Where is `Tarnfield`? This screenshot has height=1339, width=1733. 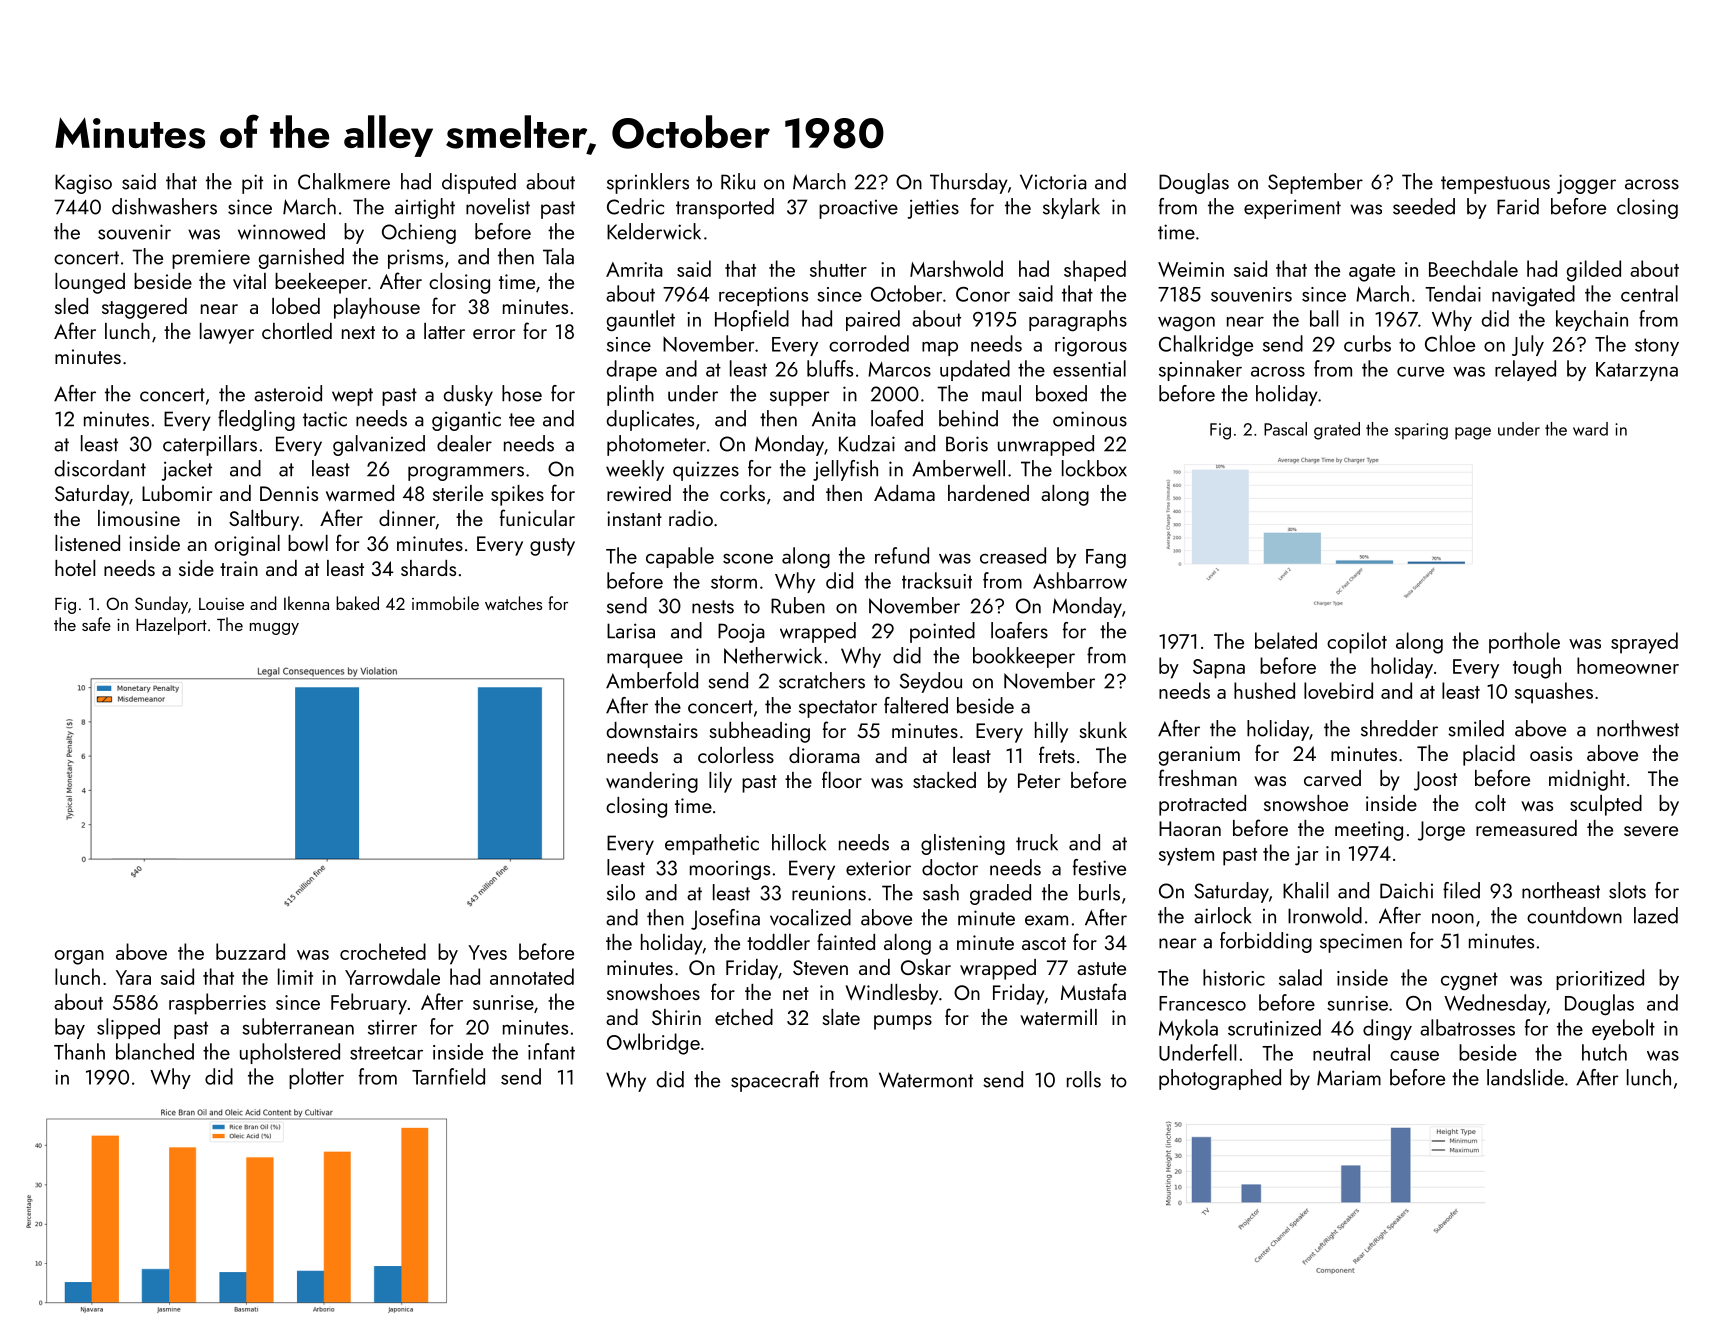
Tarnfield is located at coordinates (448, 1076).
